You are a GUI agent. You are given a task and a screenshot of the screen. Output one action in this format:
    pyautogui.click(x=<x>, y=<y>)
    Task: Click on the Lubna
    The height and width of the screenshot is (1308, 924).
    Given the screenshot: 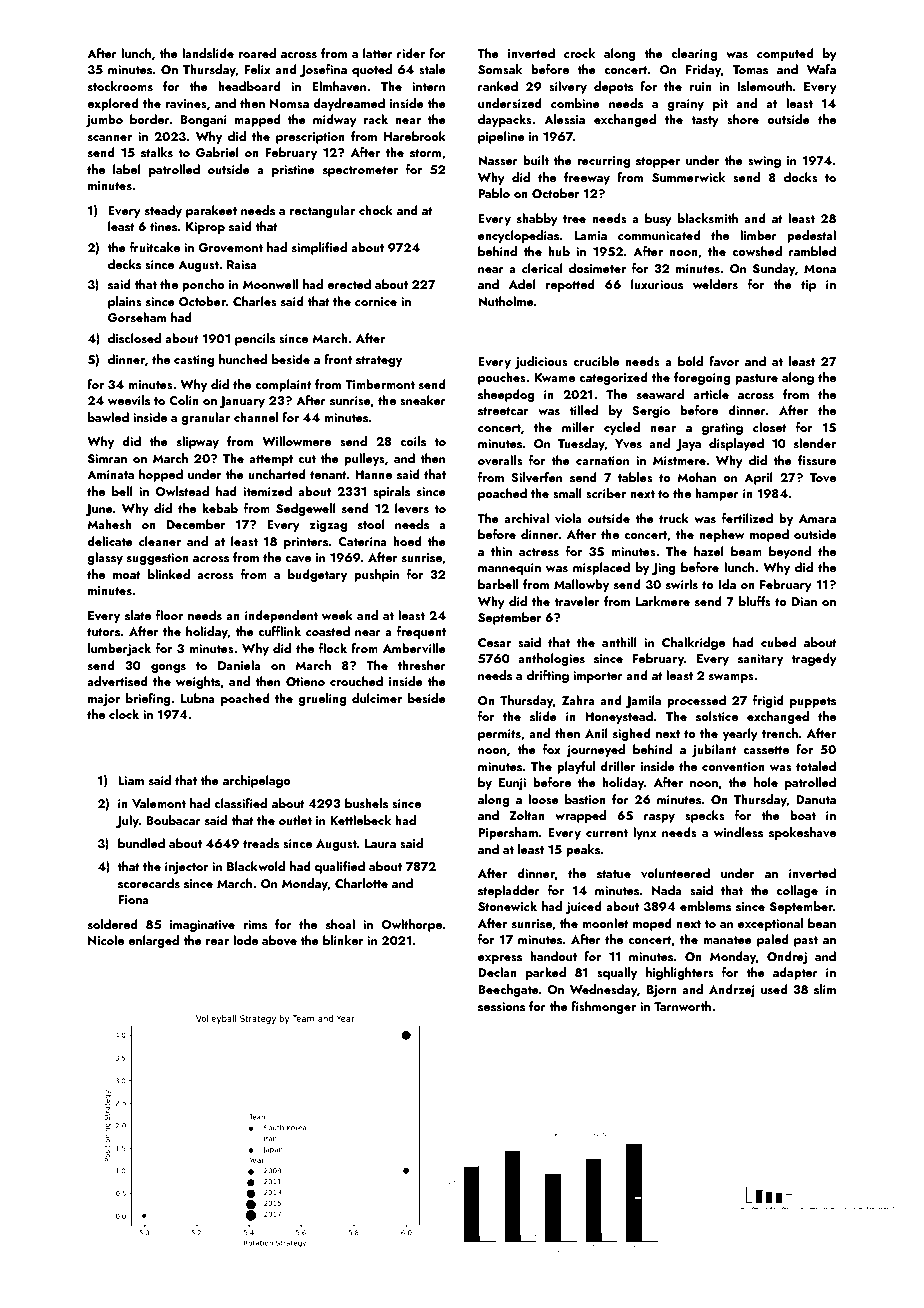 What is the action you would take?
    pyautogui.click(x=198, y=698)
